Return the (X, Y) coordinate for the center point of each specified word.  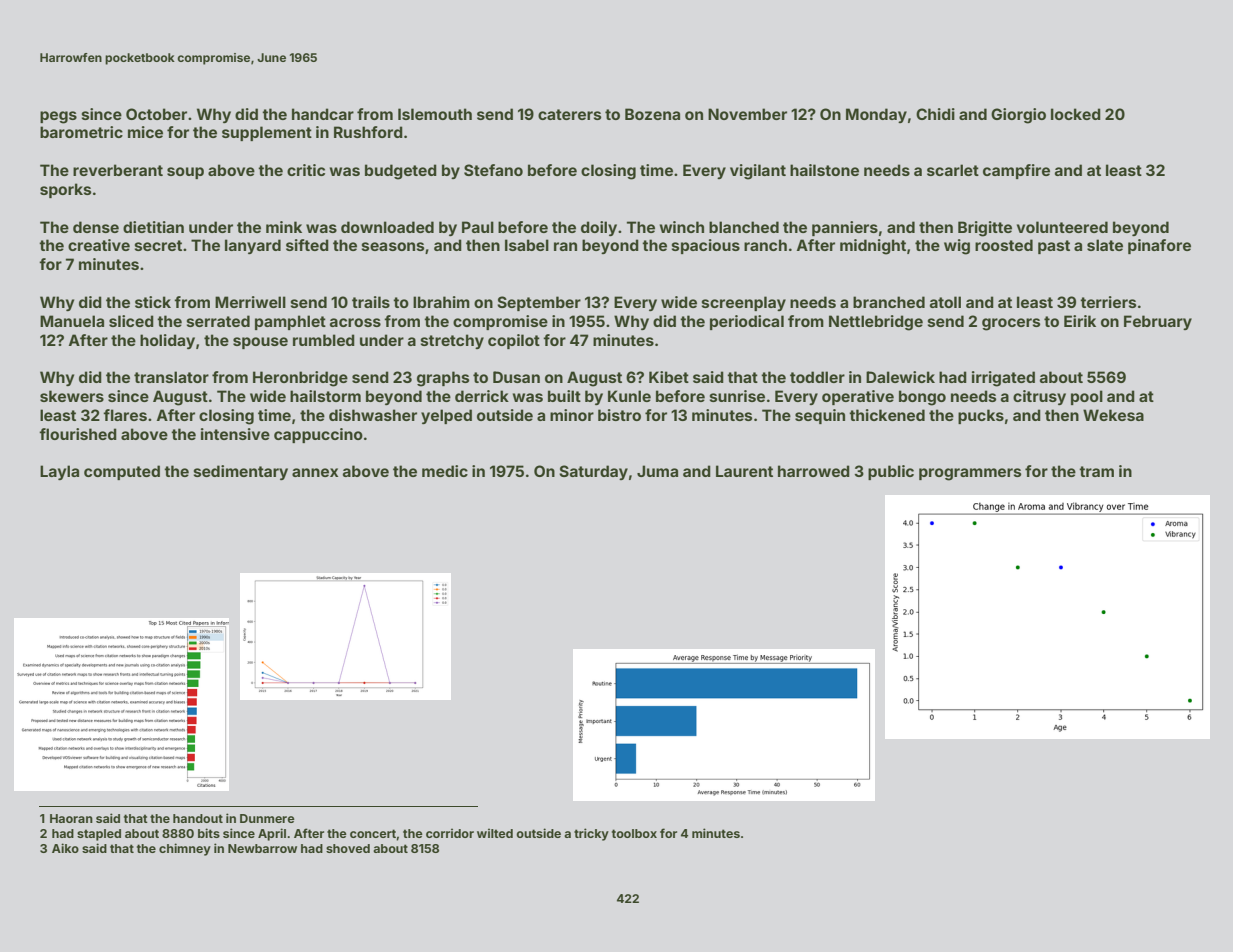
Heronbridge (300, 379)
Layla (59, 472)
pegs (58, 117)
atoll (945, 302)
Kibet (669, 377)
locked (1076, 114)
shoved (348, 848)
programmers (970, 474)
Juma (657, 471)
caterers (569, 114)
